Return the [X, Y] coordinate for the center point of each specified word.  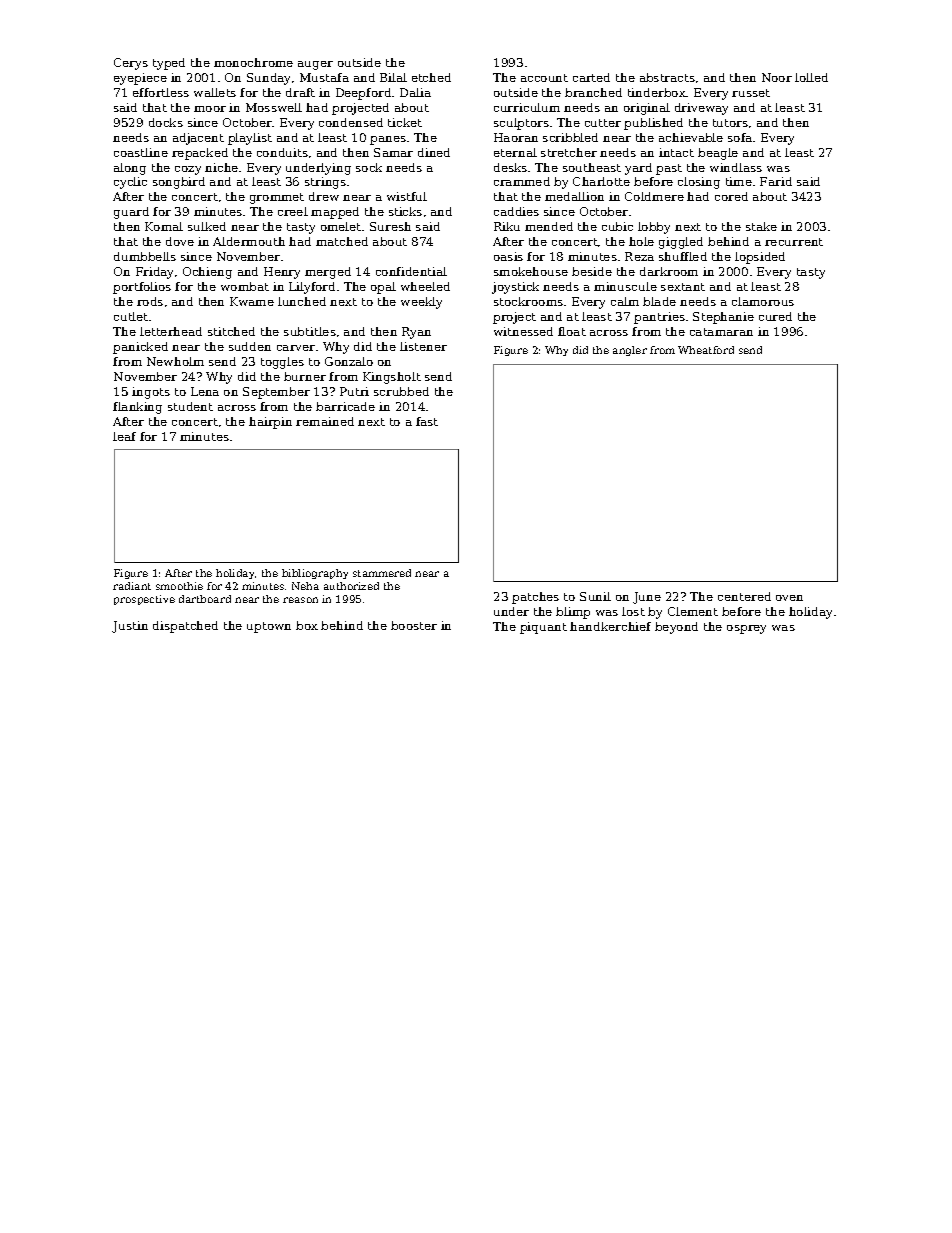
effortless [161, 92]
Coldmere [654, 196]
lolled [811, 77]
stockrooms [528, 301]
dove [180, 241]
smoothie [179, 586]
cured [775, 316]
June [647, 598]
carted [591, 77]
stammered [382, 573]
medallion [574, 196]
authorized [351, 586]
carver [296, 348]
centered [744, 596]
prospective [144, 600]
